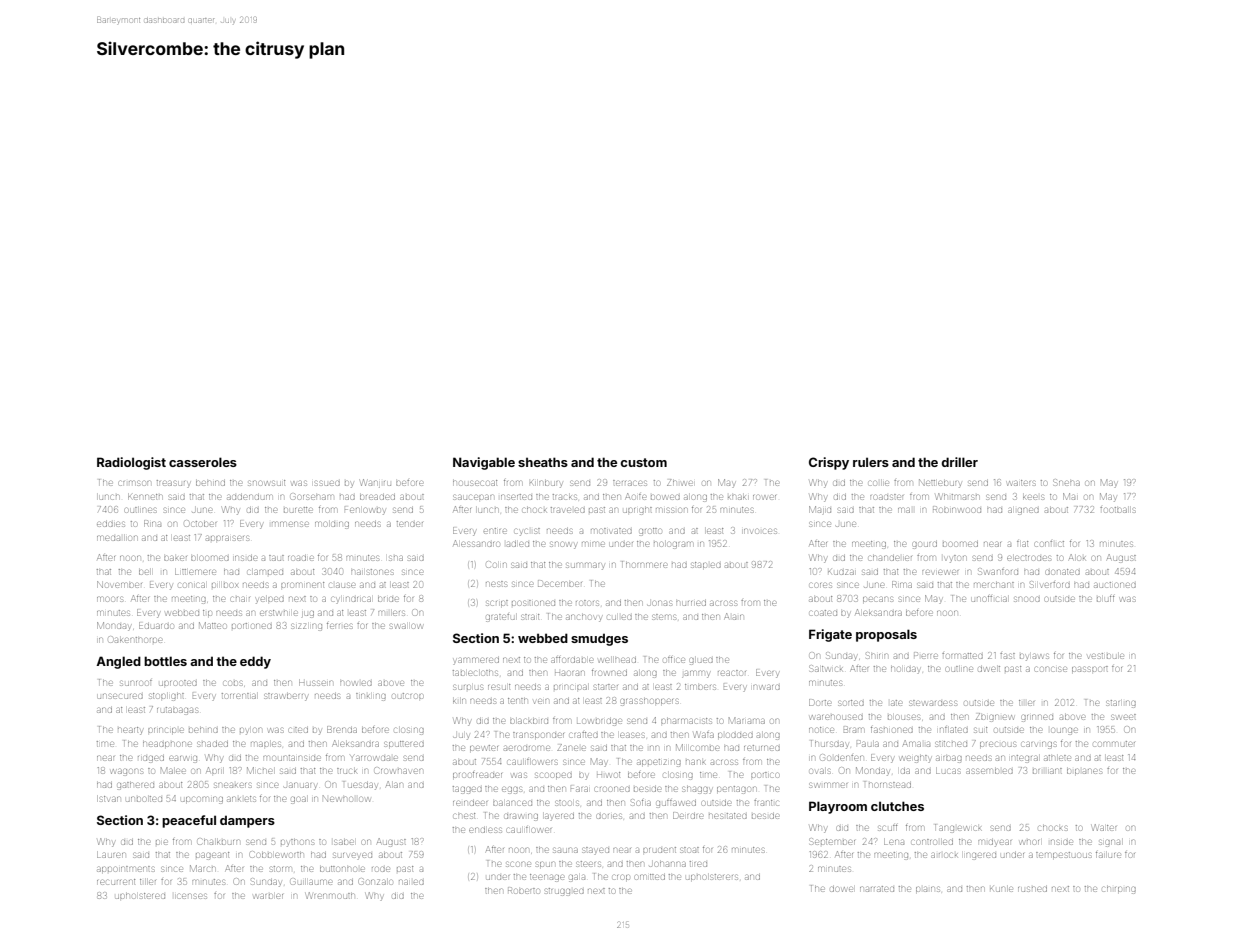 The height and width of the screenshot is (952, 1233). I want to click on driller, so click(959, 462).
